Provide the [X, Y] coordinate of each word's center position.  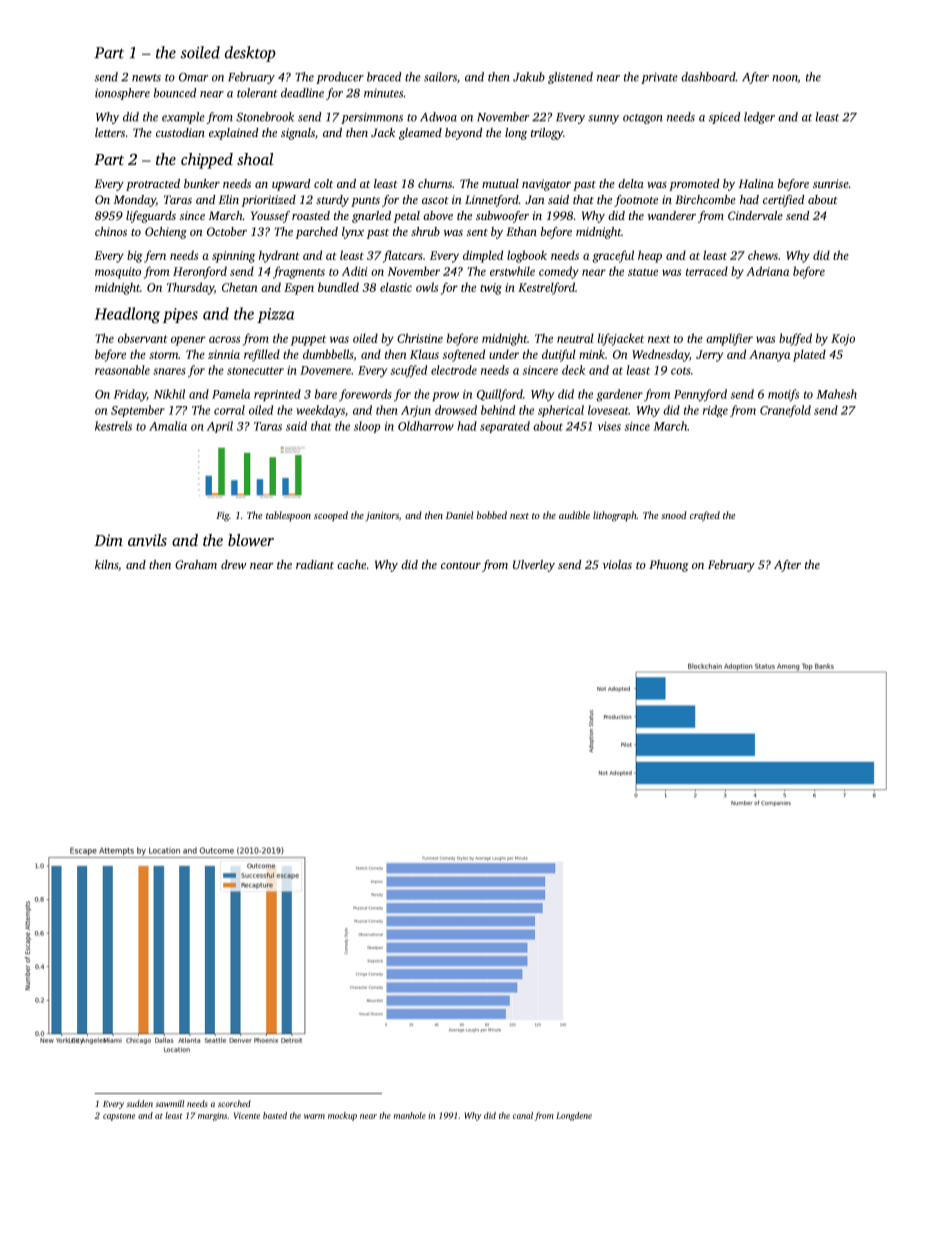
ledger [759, 118]
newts [146, 78]
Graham [196, 564]
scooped [331, 516]
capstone [119, 1117]
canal [523, 1115]
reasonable [122, 370]
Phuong [669, 566]
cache [351, 564]
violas [617, 564]
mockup [342, 1116]
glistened [570, 78]
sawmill [170, 1103]
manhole [410, 1115]
